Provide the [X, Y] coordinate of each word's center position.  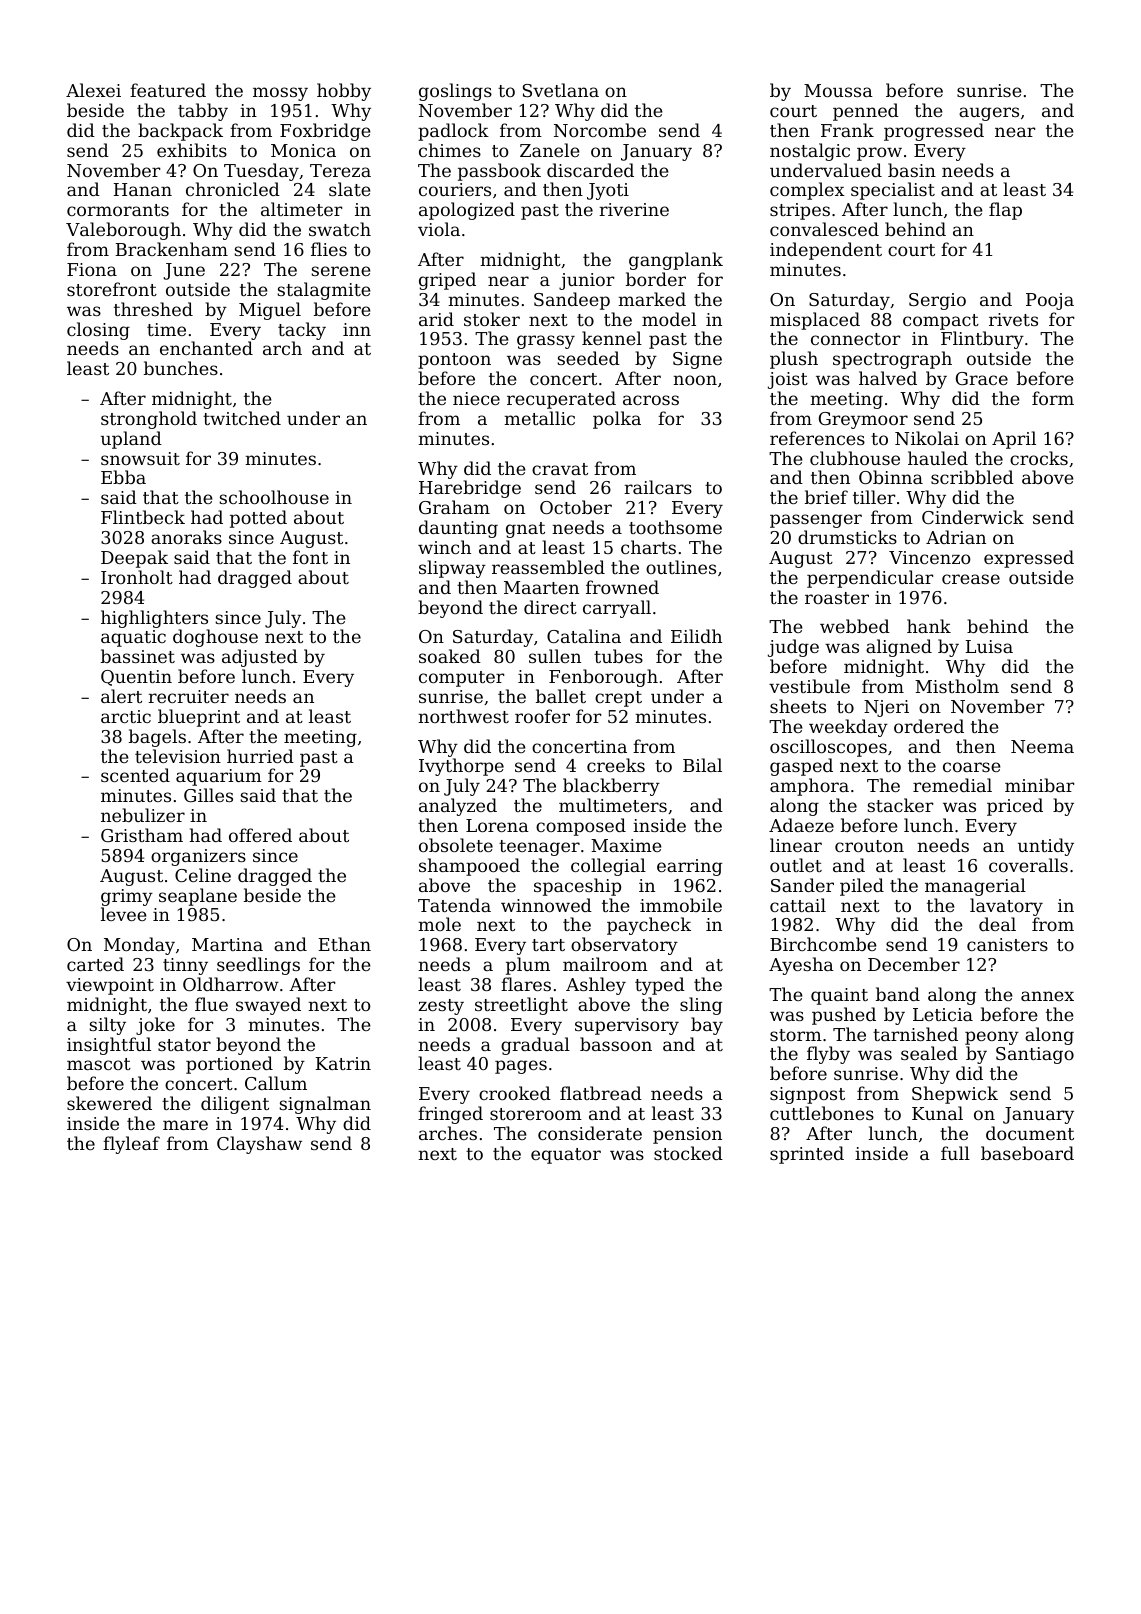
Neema [1042, 746]
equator [566, 1156]
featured [168, 90]
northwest [463, 716]
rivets [1013, 319]
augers [989, 114]
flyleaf [131, 1145]
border [656, 279]
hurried [260, 756]
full [955, 1153]
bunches [181, 368]
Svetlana [561, 90]
